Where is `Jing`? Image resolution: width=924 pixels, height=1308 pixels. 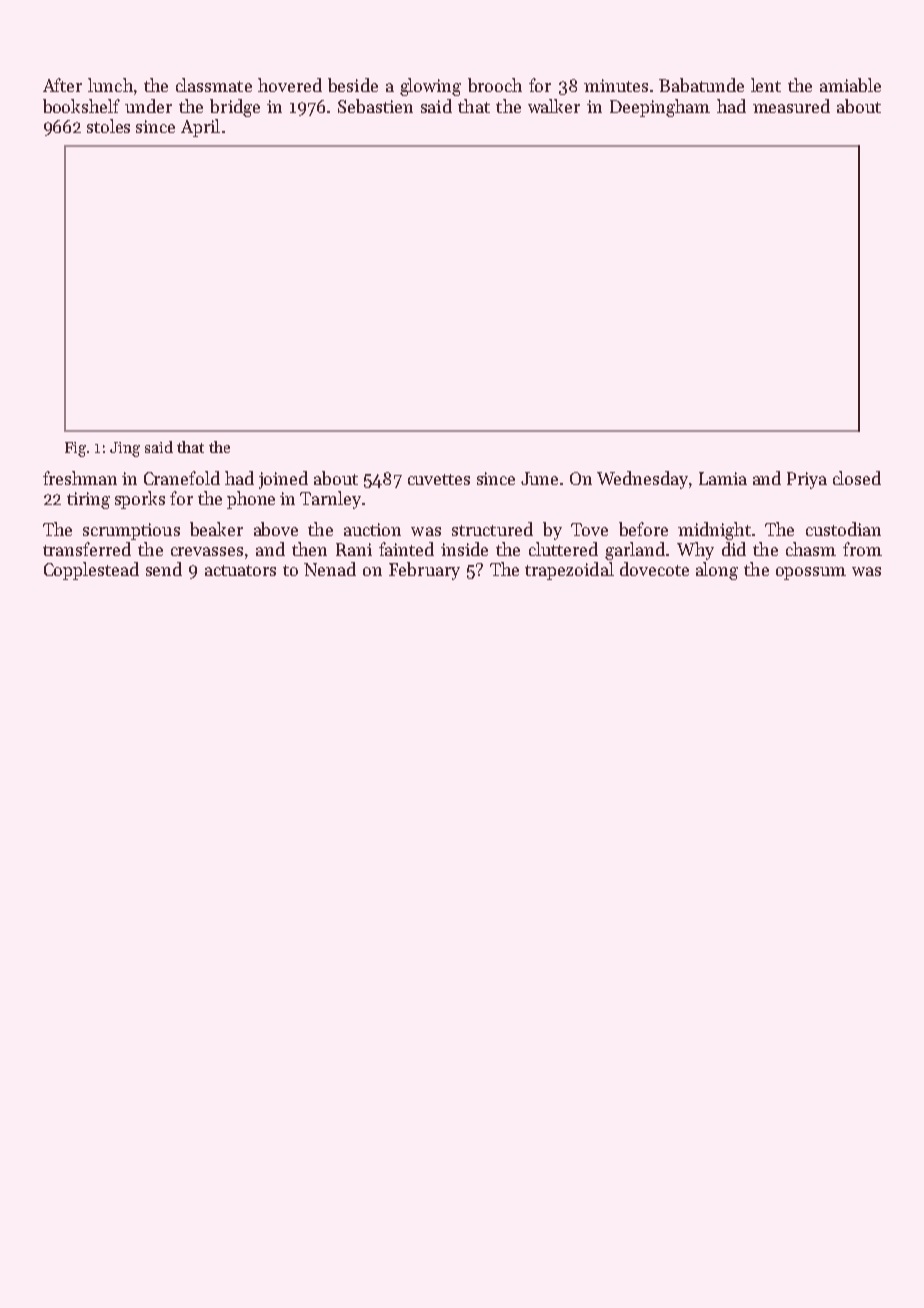
Jing is located at coordinates (125, 449).
